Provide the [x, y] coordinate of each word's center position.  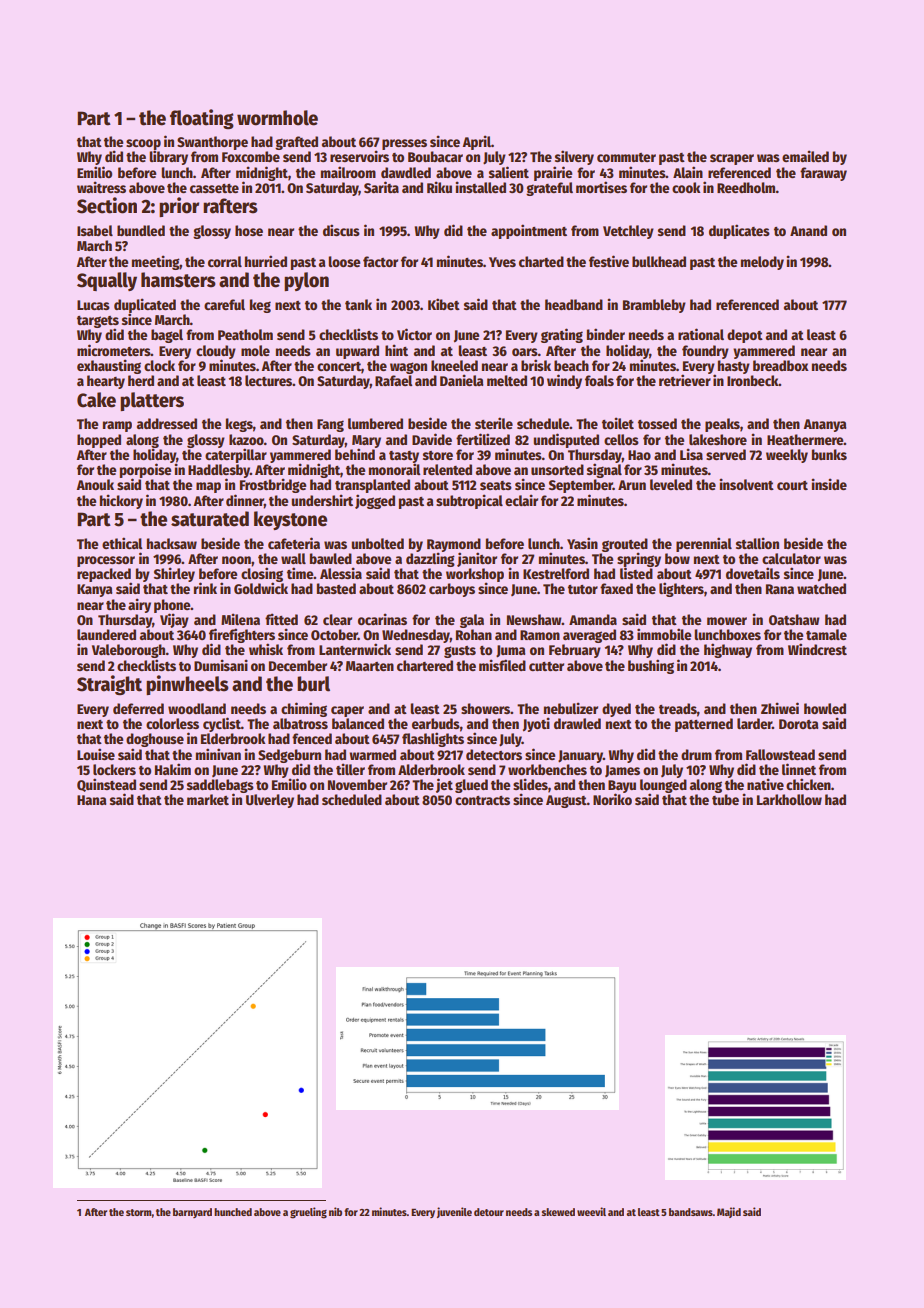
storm [139, 1212]
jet [444, 785]
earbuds [436, 723]
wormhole [277, 118]
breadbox [781, 365]
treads [678, 708]
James [622, 771]
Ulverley [270, 801]
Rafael [393, 380]
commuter [626, 157]
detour [489, 1212]
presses [404, 144]
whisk [266, 649]
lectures [269, 380]
